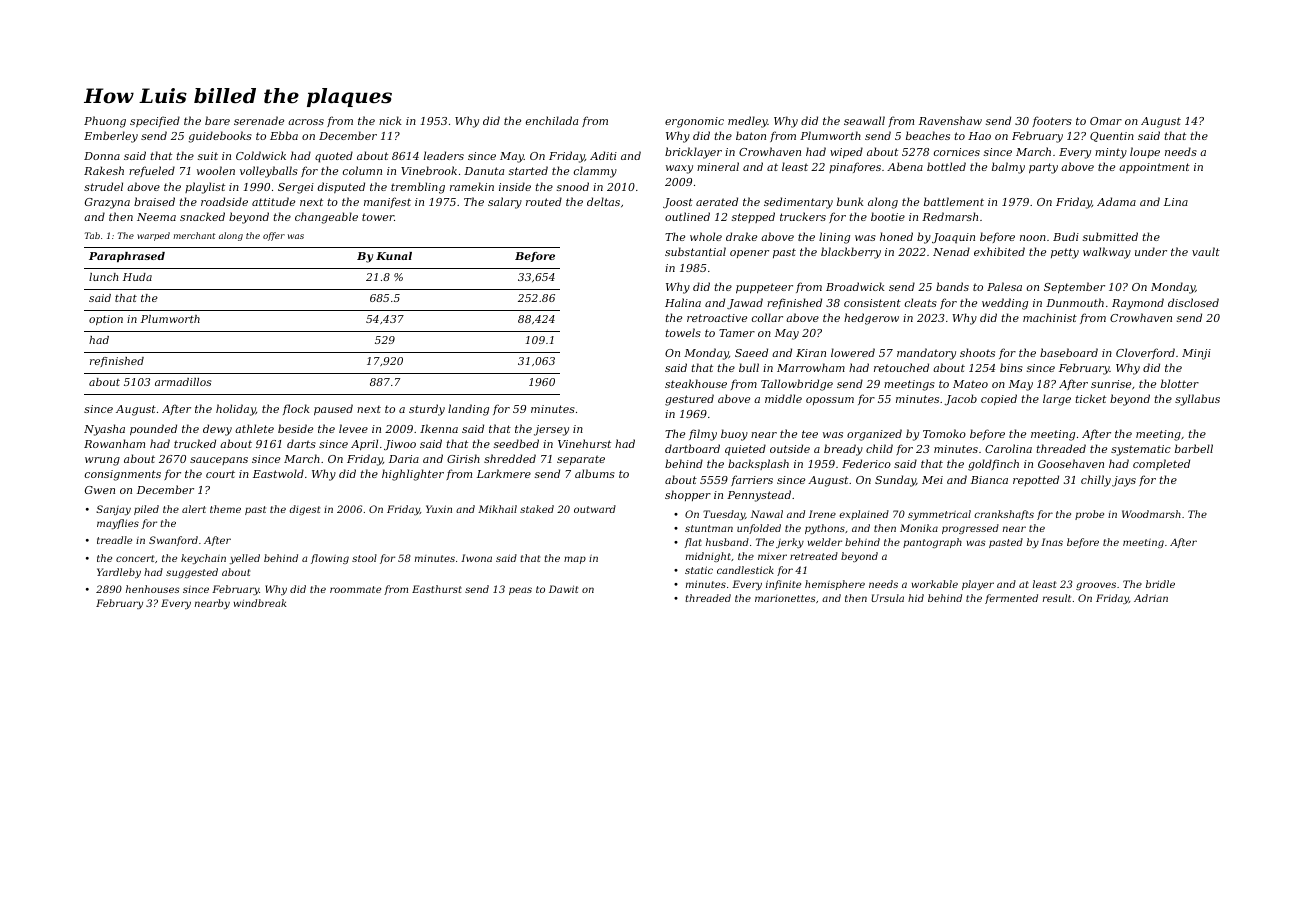 This page has height=924, width=1308. I want to click on levee, so click(353, 428).
